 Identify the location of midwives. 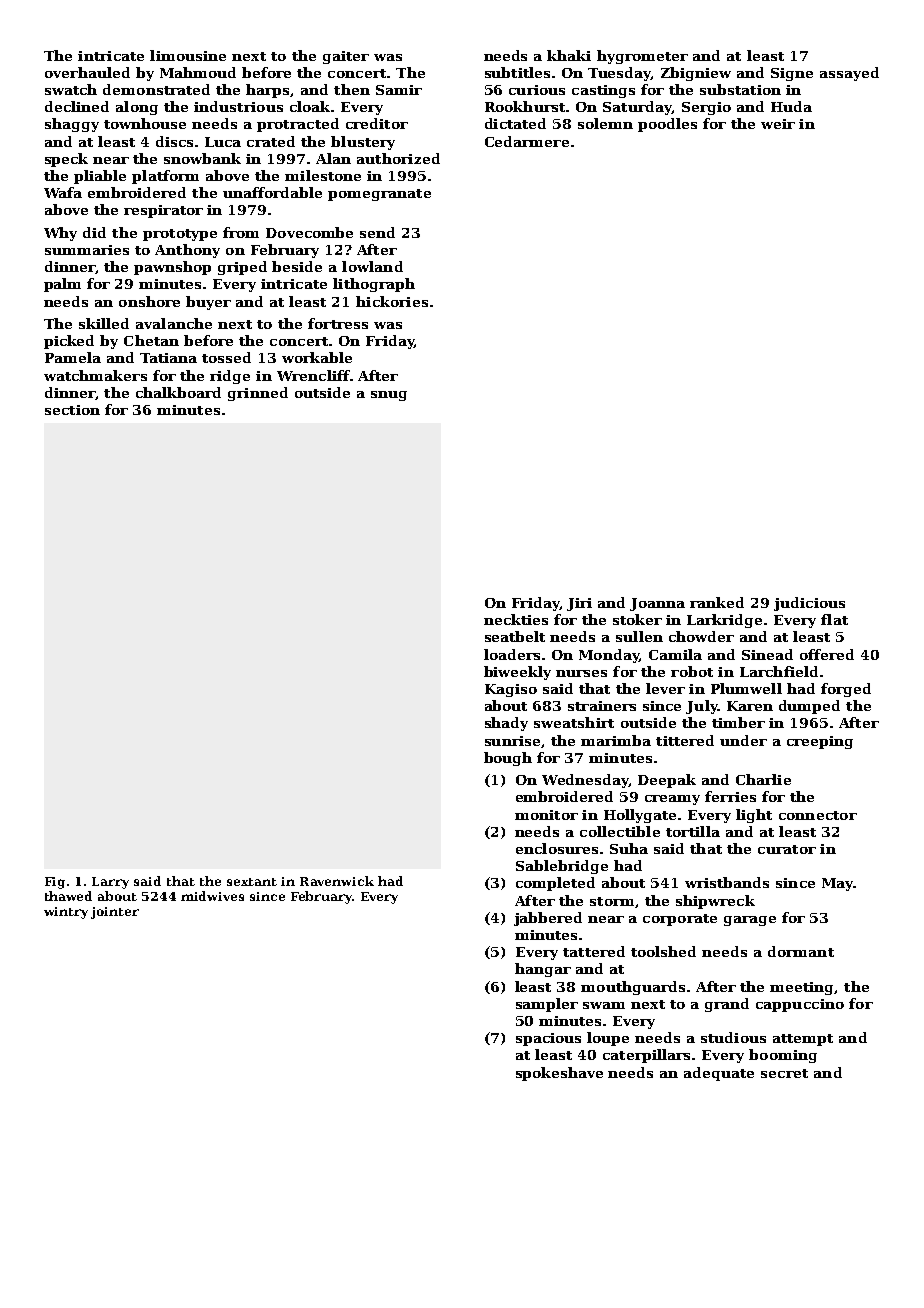
(212, 896).
